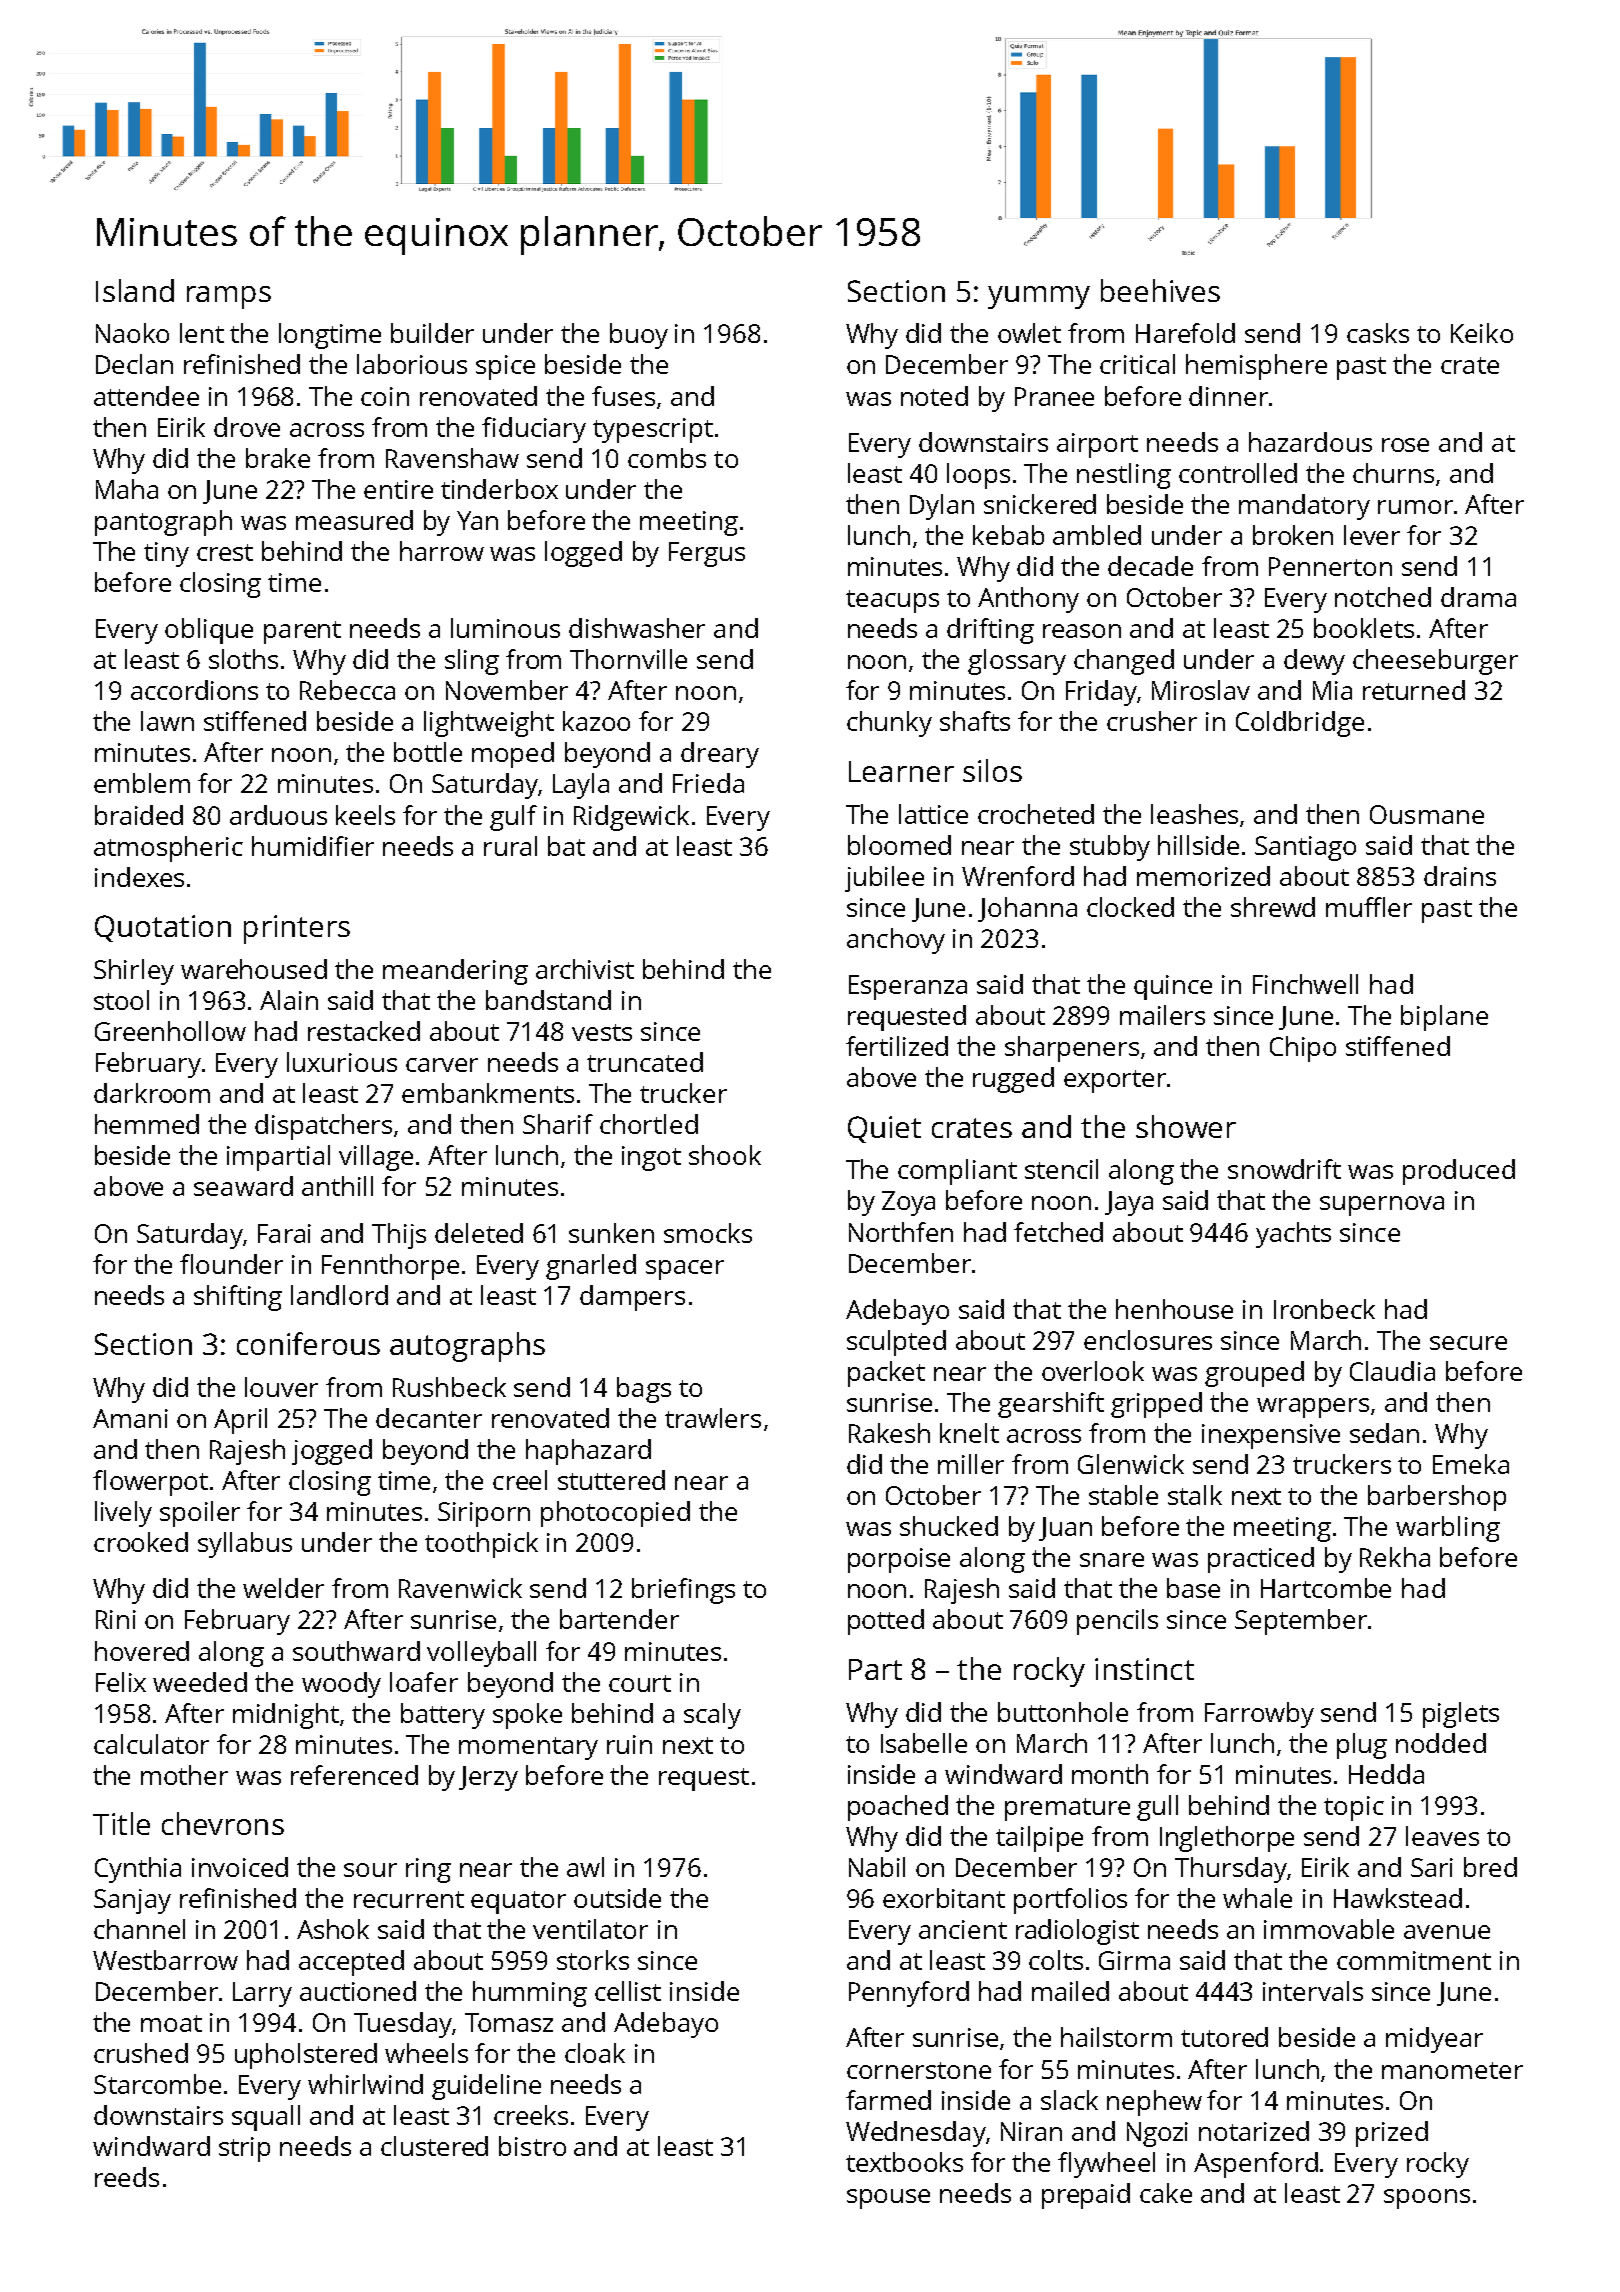 The width and height of the page is (1620, 2292). I want to click on creel, so click(520, 1480).
